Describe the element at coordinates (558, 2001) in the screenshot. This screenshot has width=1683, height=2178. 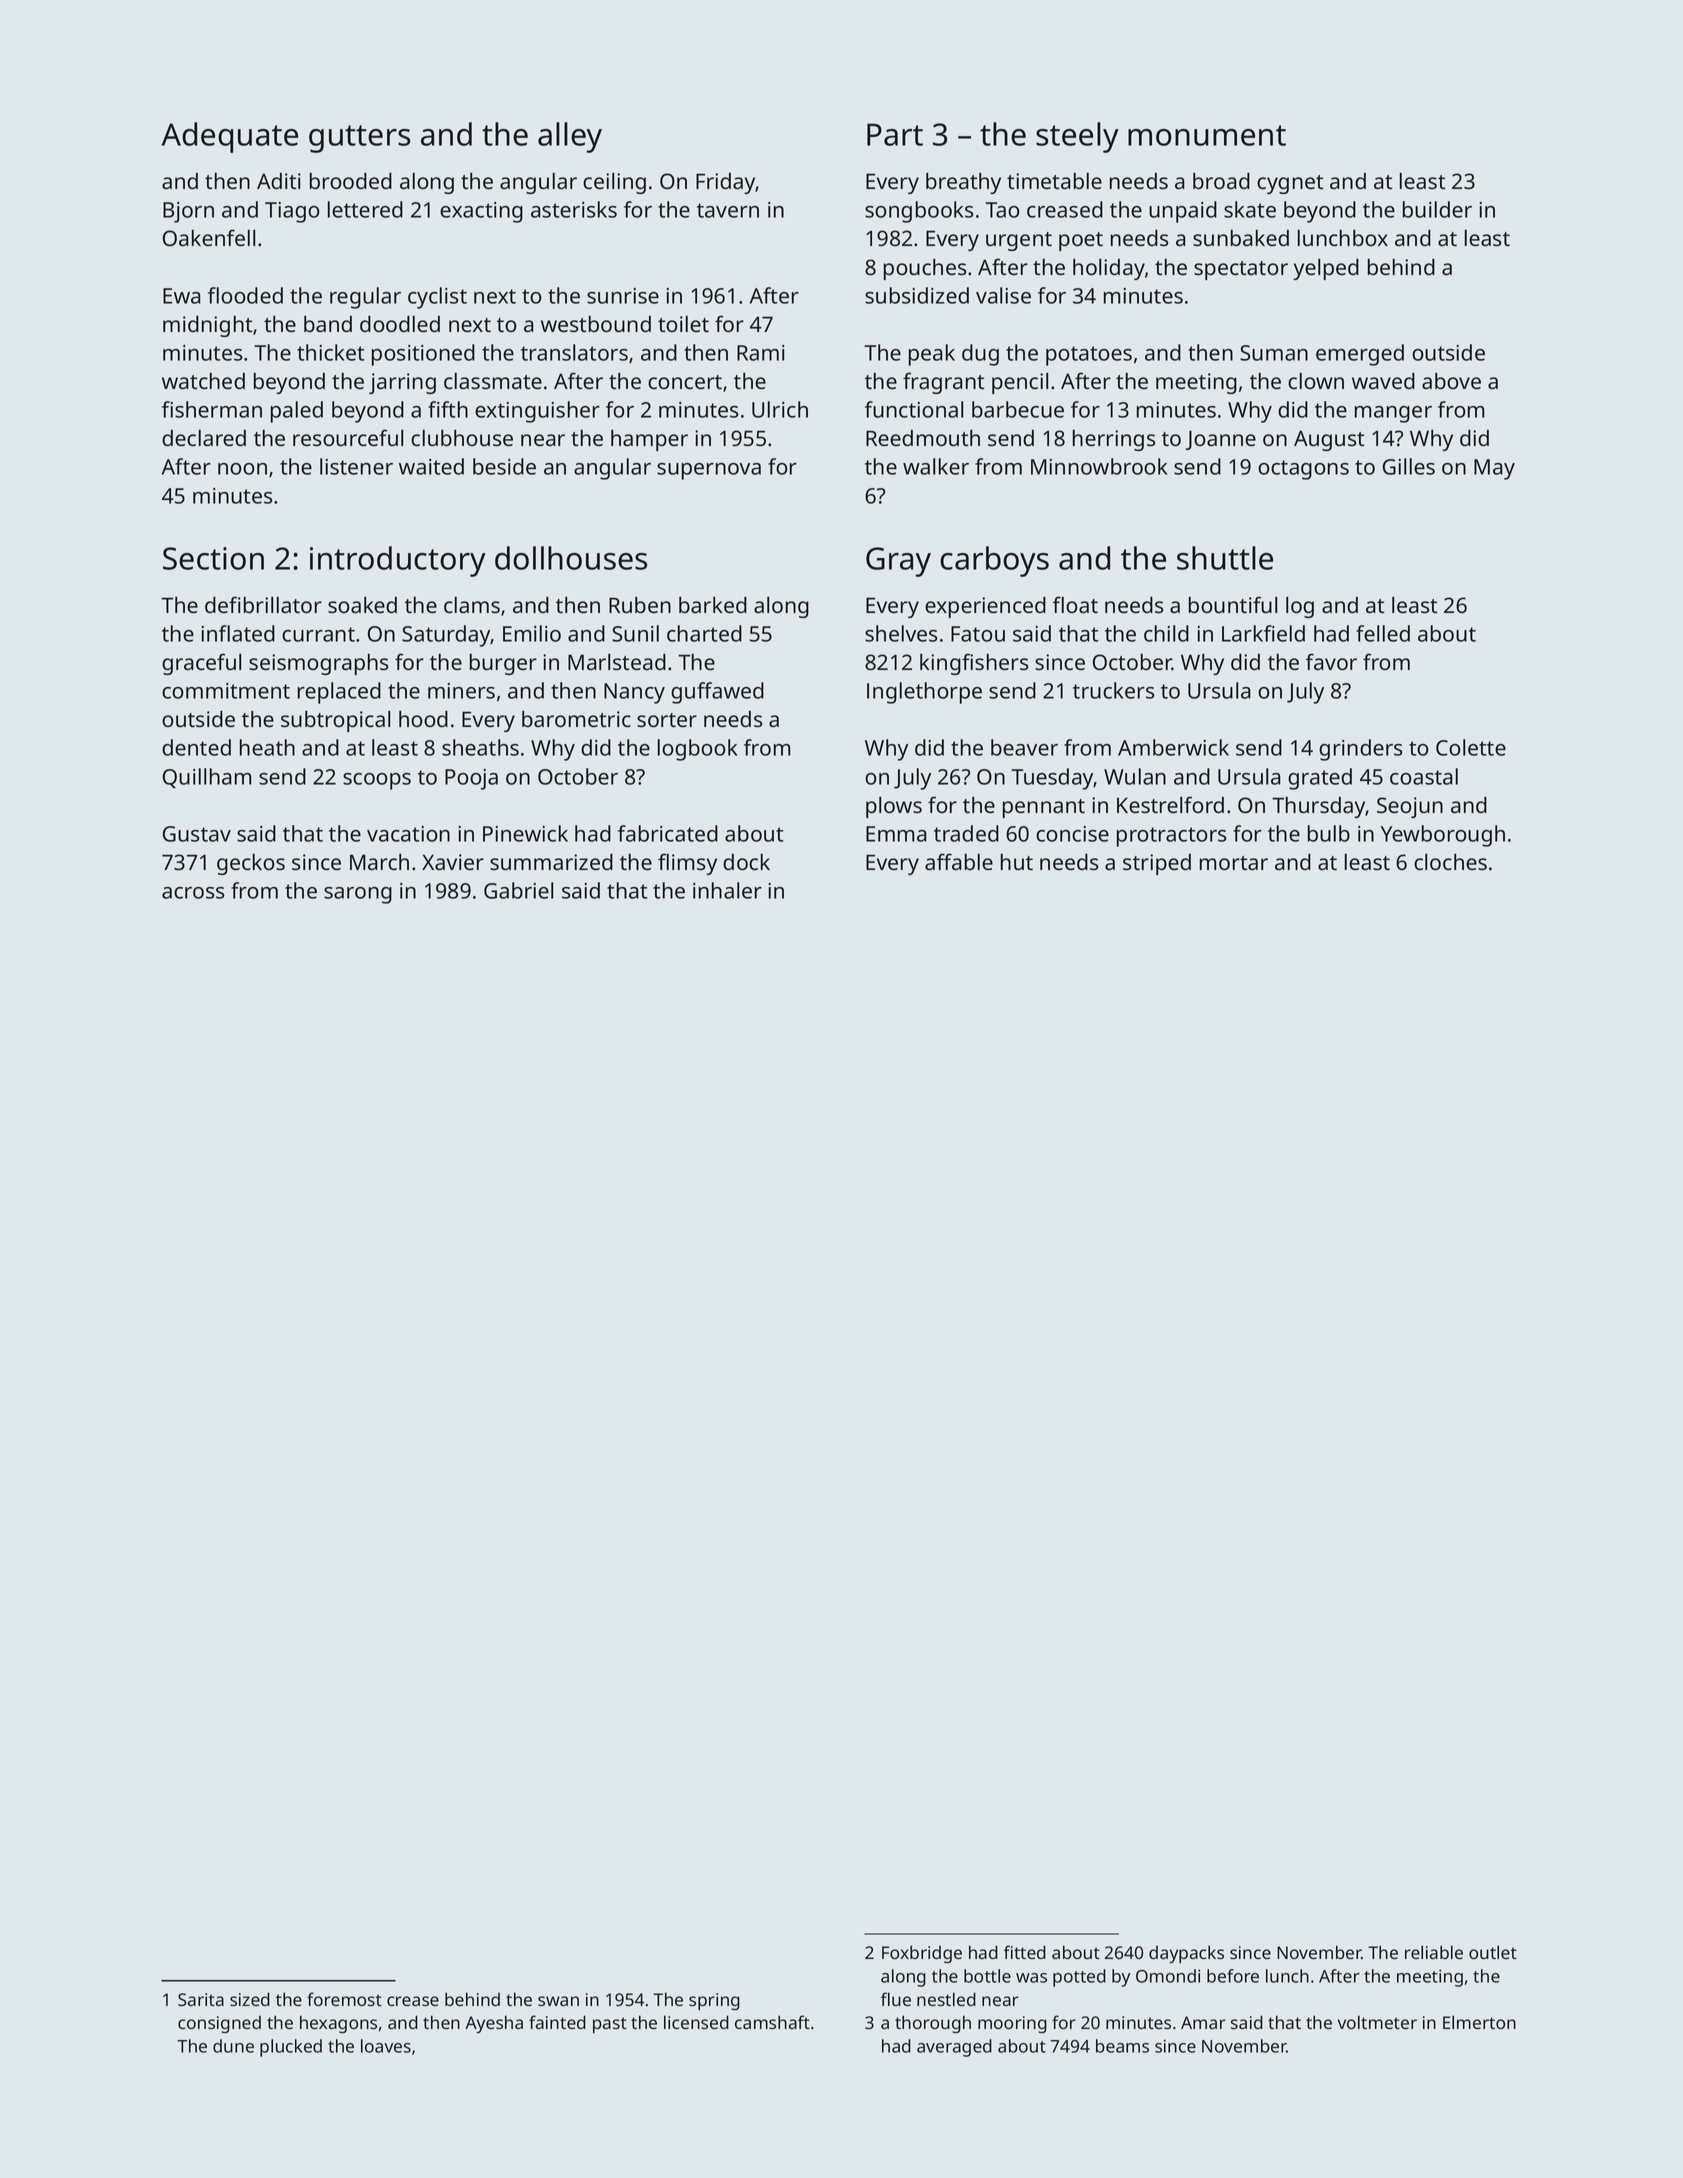
I see `swan` at that location.
